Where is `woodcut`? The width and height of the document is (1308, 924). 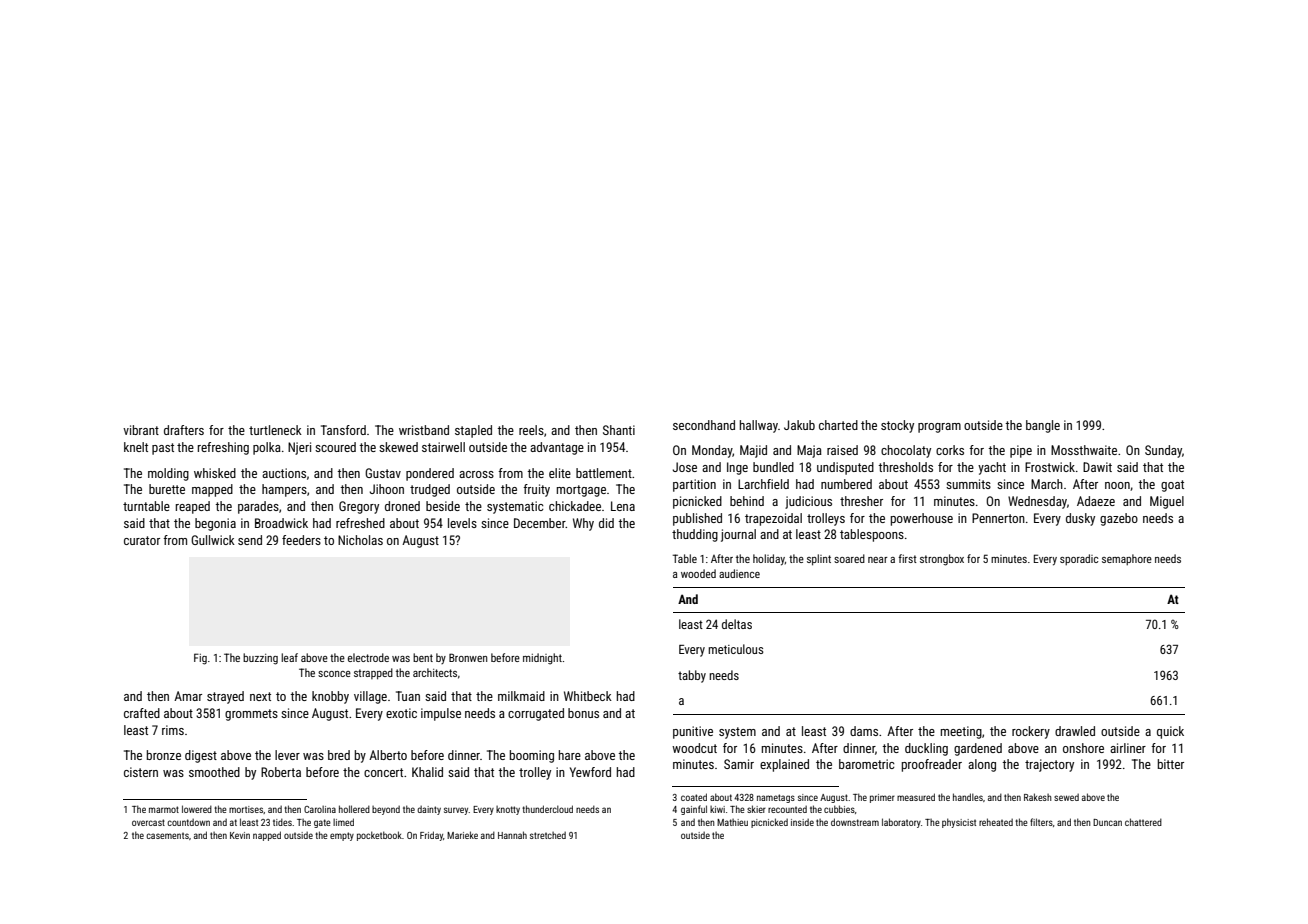
woodcut is located at coordinates (694, 748).
